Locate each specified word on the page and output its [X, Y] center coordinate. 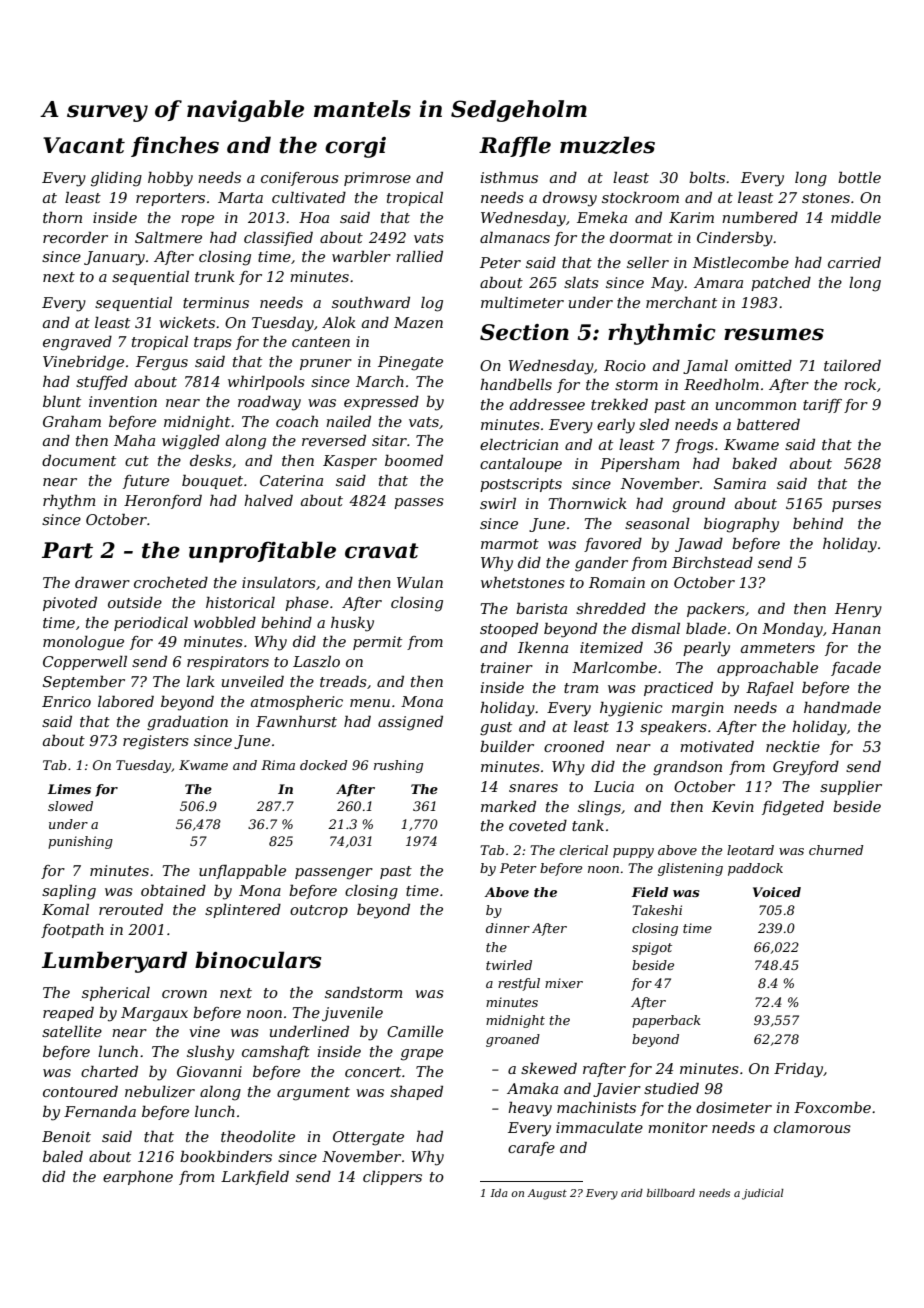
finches [175, 146]
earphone [138, 1178]
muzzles [607, 145]
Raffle [515, 146]
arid [632, 1193]
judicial [763, 1194]
